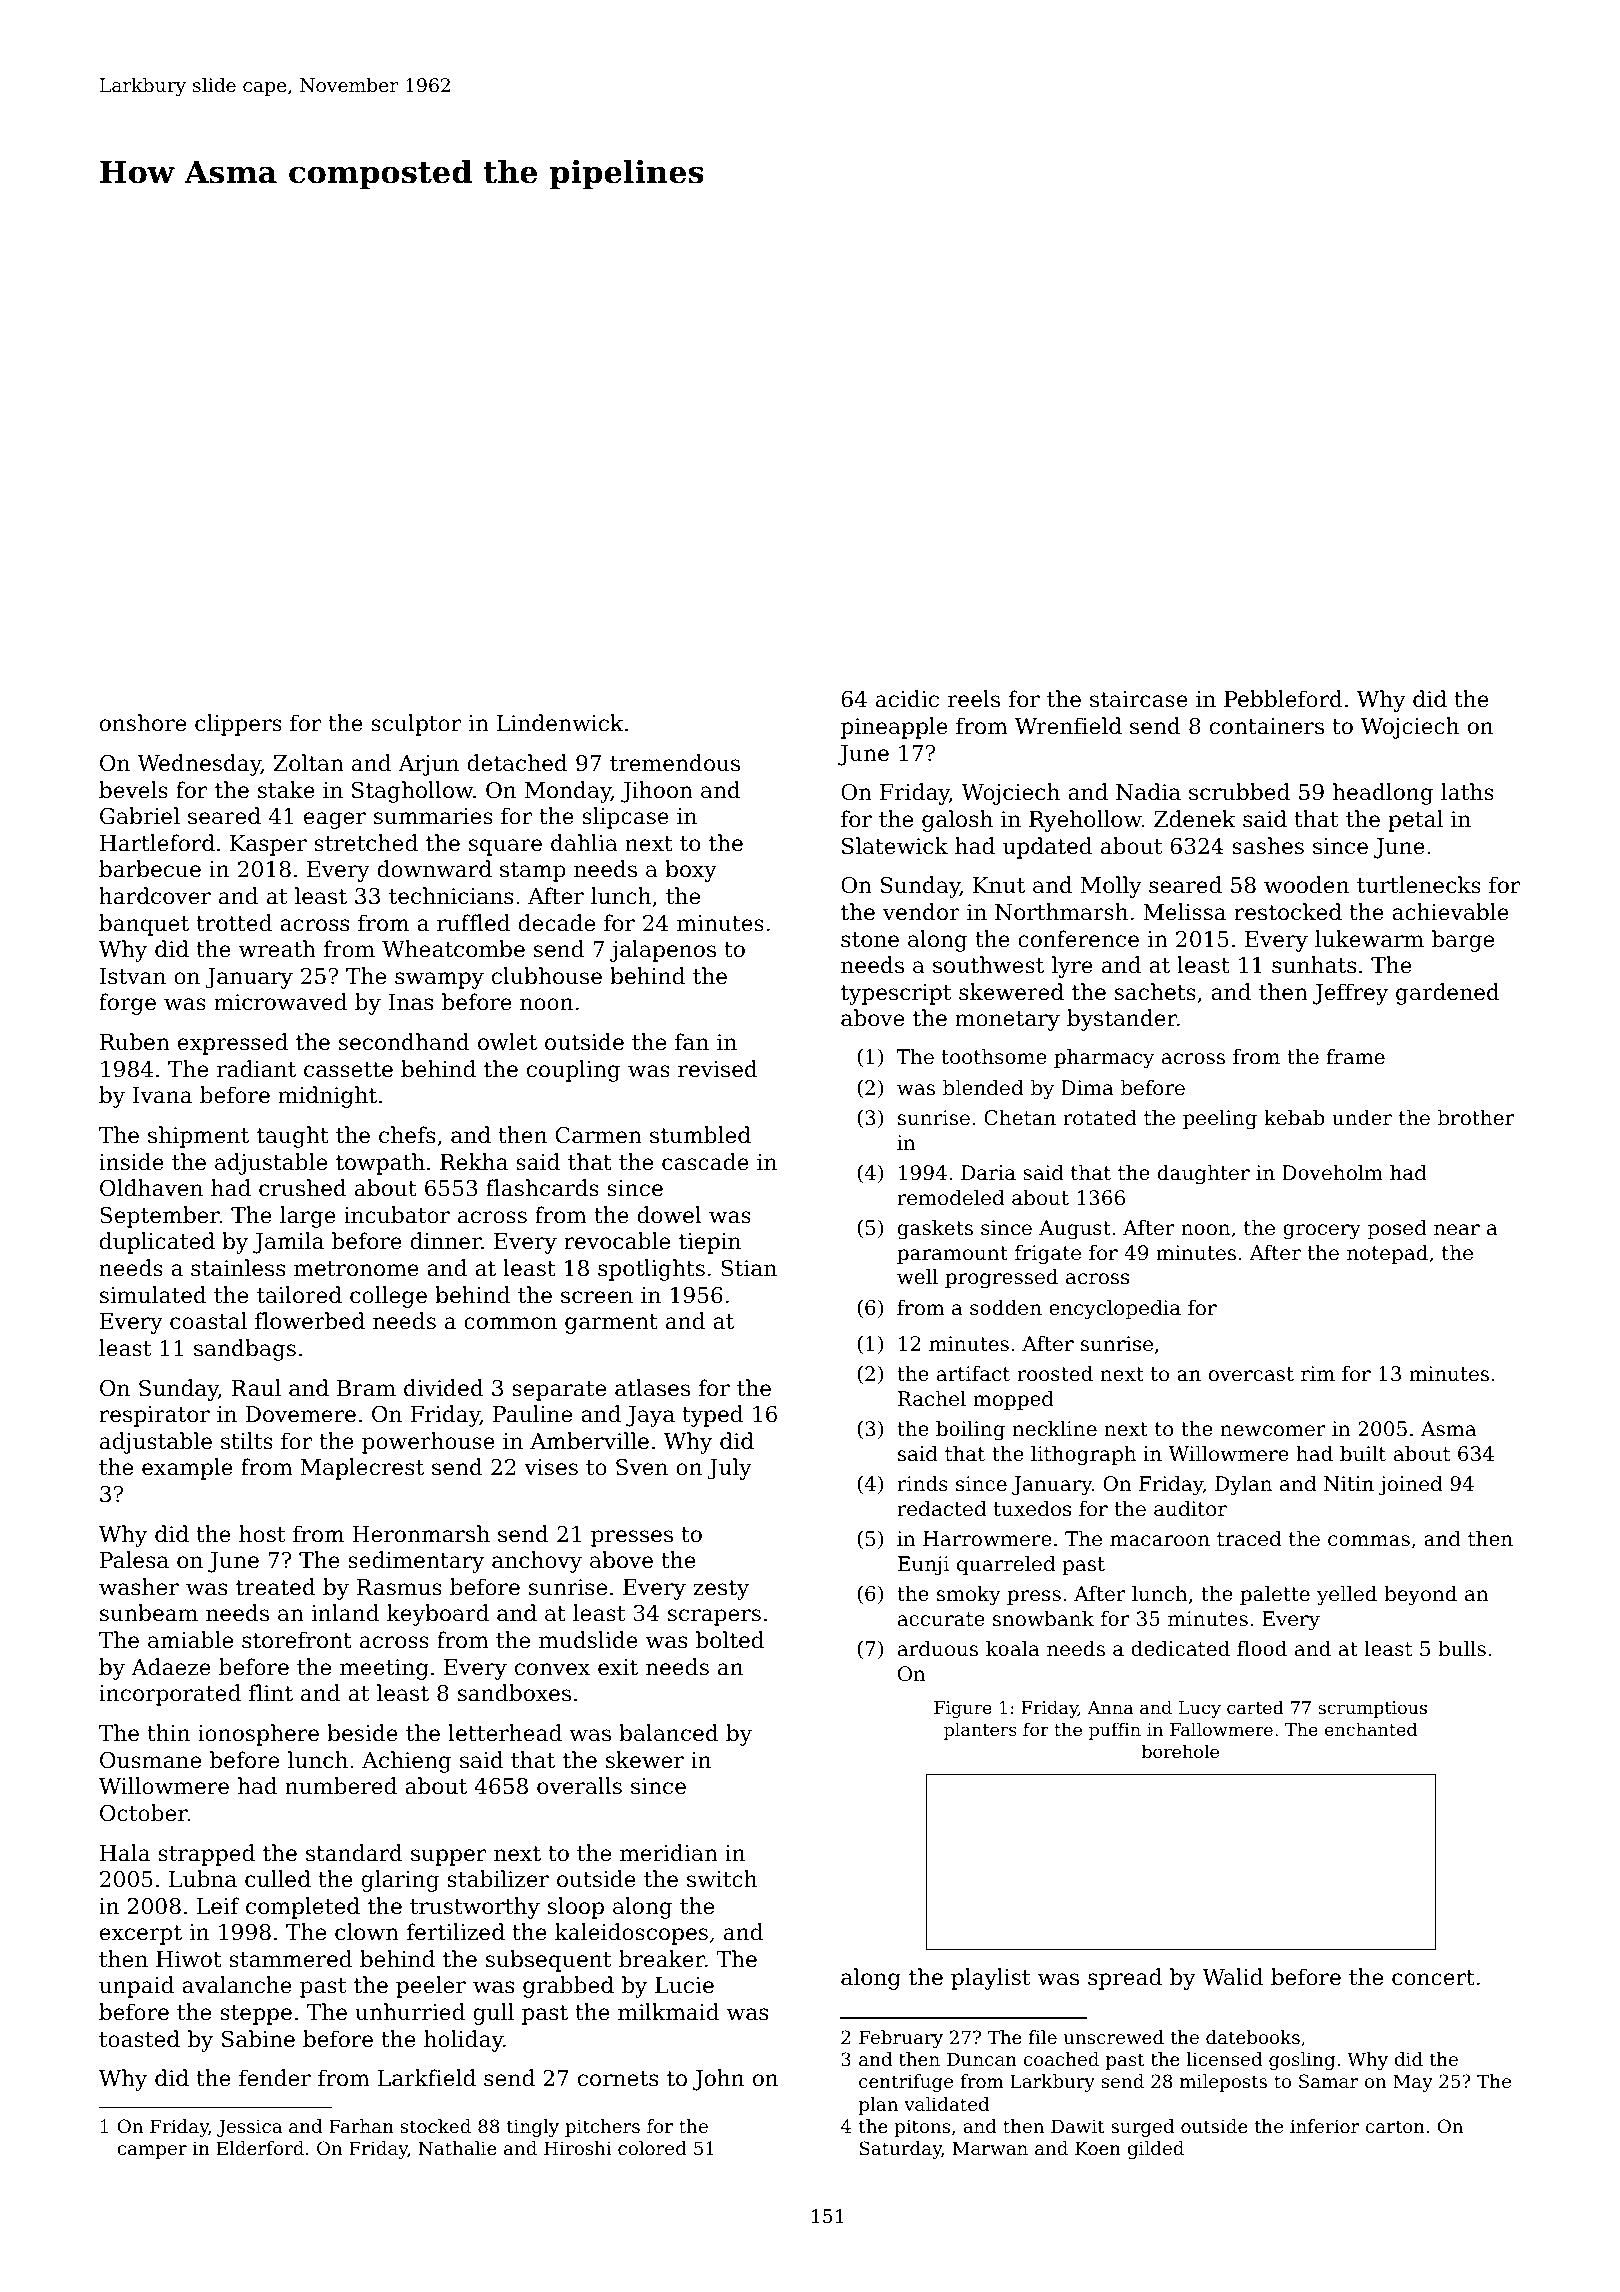 This image has height=2292, width=1620. I want to click on blended, so click(983, 1088).
